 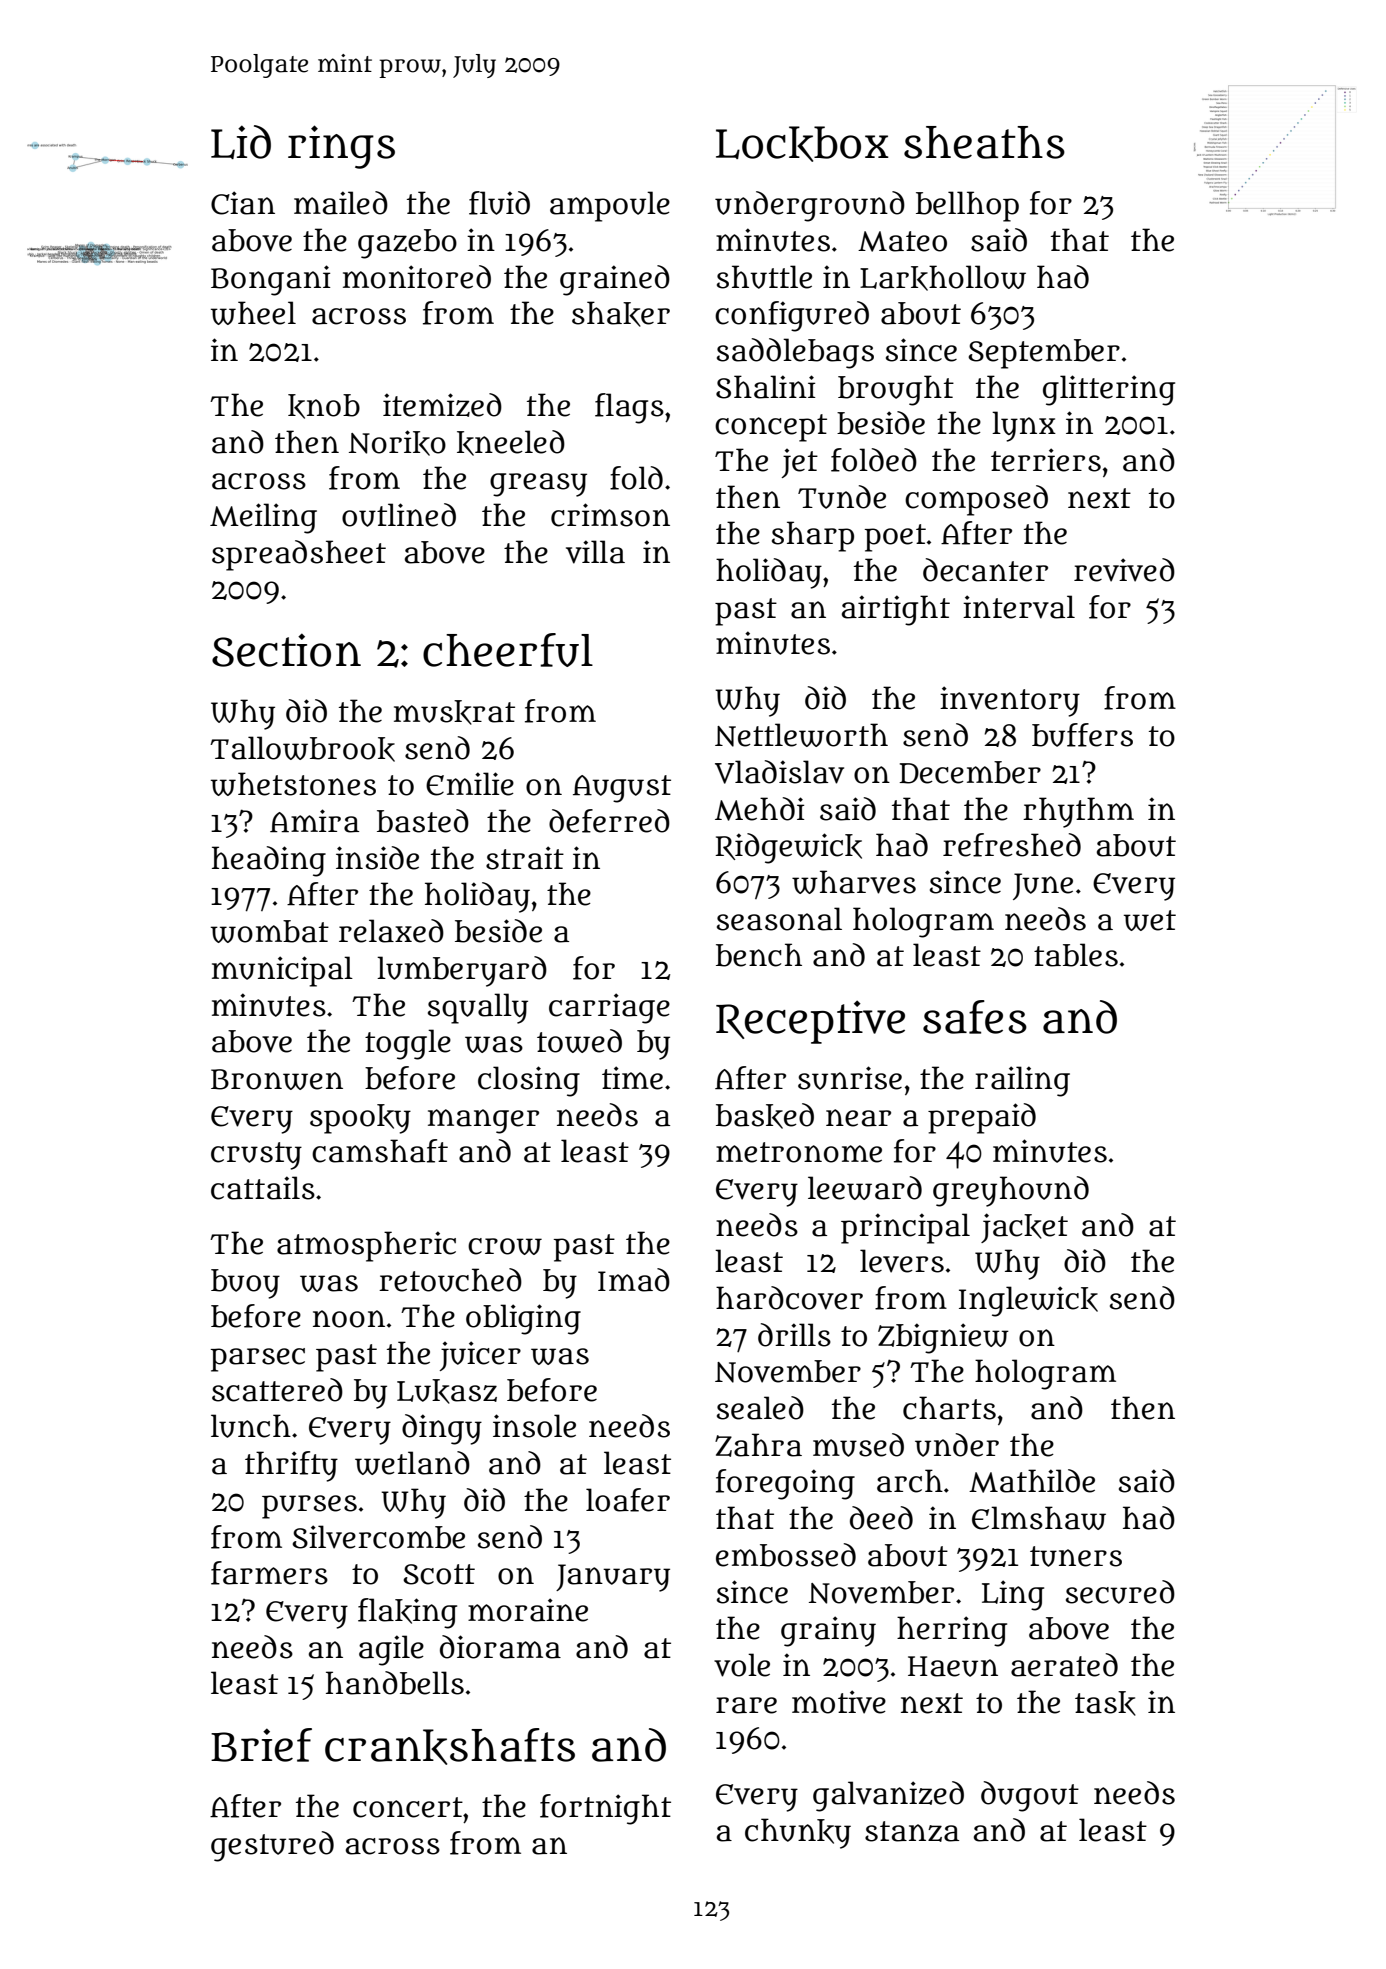 I want to click on safes, so click(x=975, y=1017).
